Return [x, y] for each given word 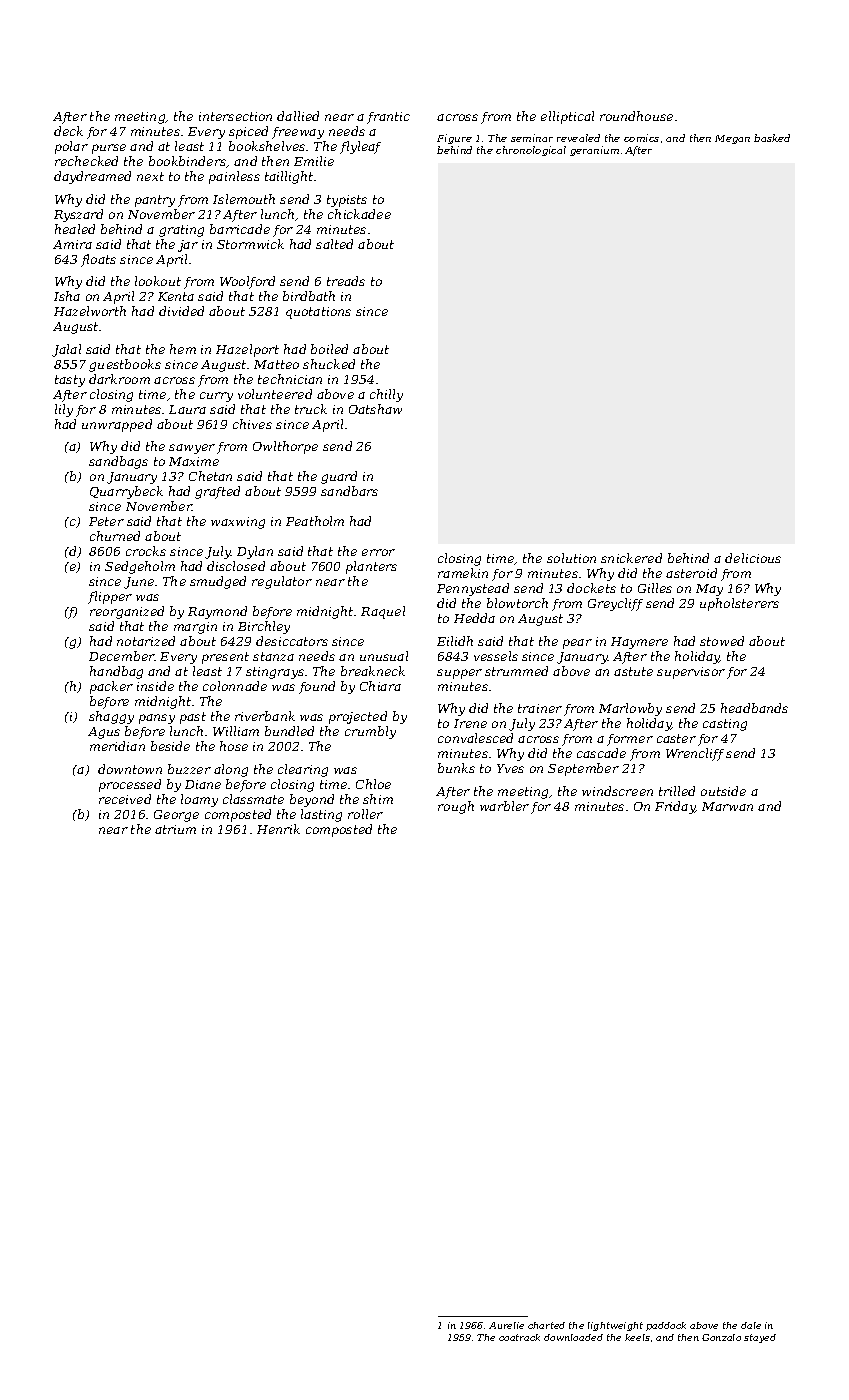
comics [641, 138]
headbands [754, 708]
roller [365, 814]
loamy [199, 800]
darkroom [119, 379]
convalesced [475, 738]
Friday [675, 807]
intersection [235, 116]
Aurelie [506, 1325]
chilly [386, 395]
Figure [454, 139]
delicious [753, 558]
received [125, 799]
